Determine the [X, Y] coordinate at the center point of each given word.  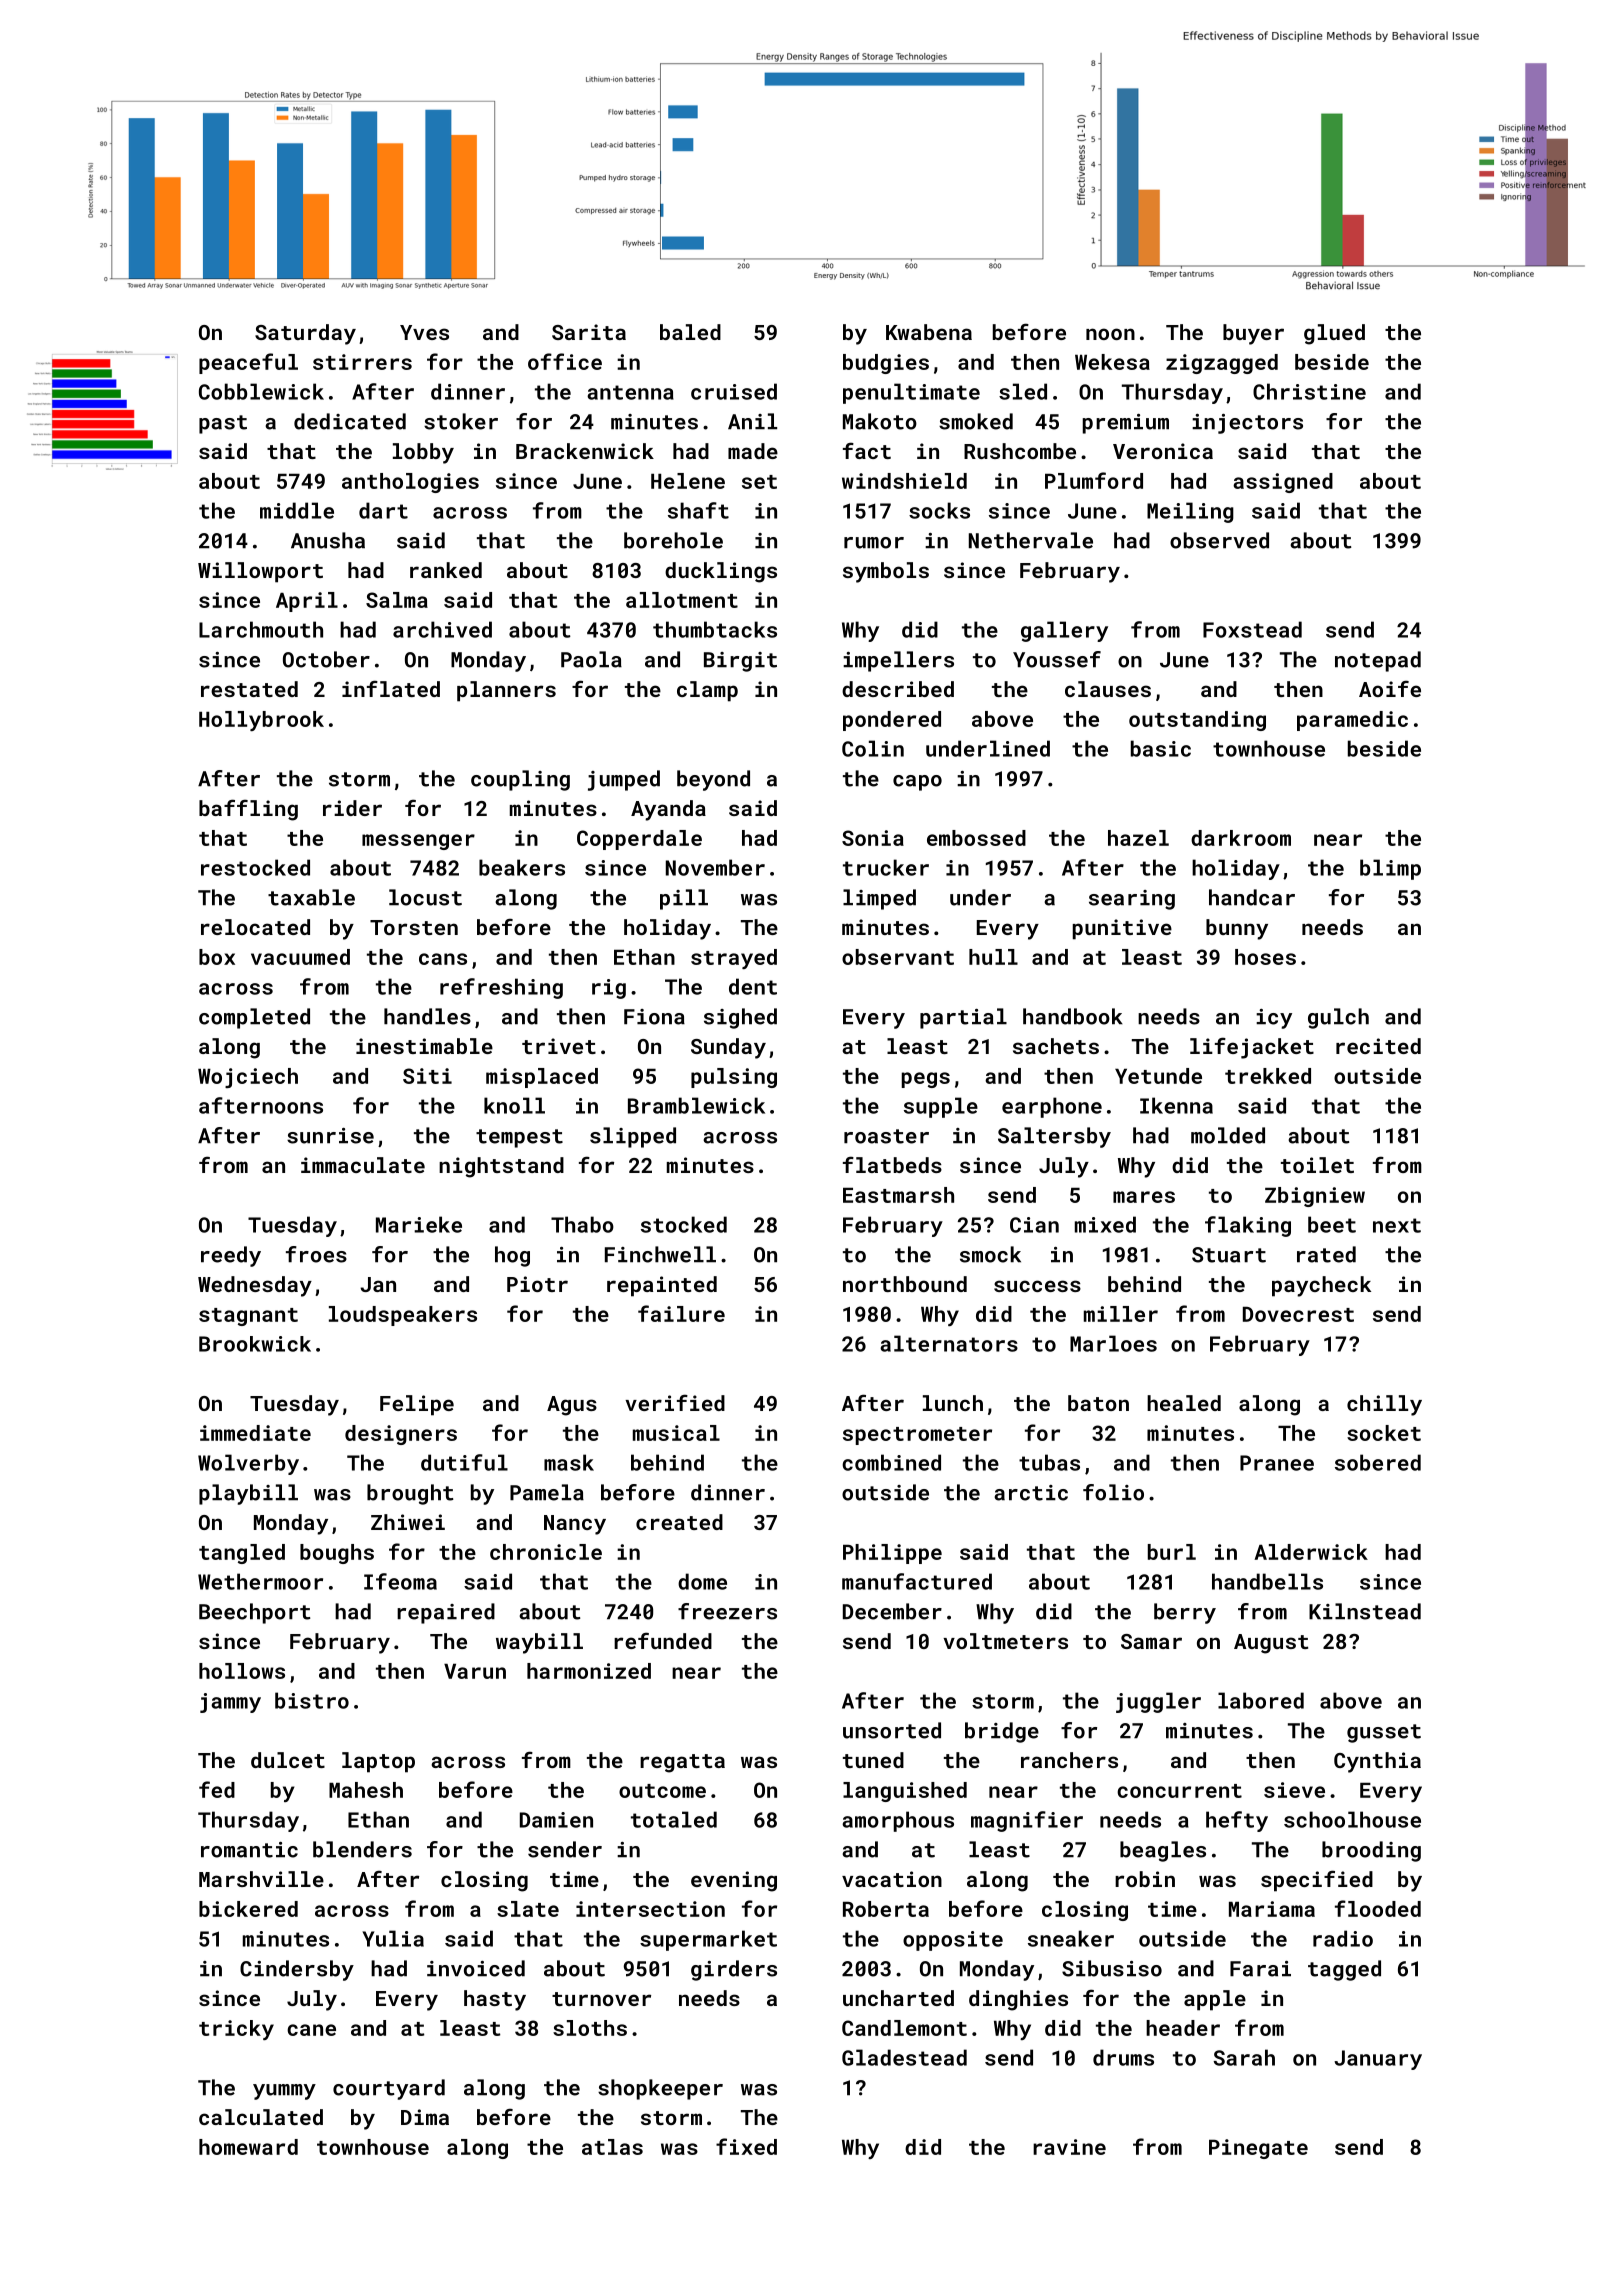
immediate [255, 1433]
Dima [425, 2117]
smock [990, 1254]
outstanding [1197, 721]
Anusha [328, 540]
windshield [904, 481]
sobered [1378, 1462]
